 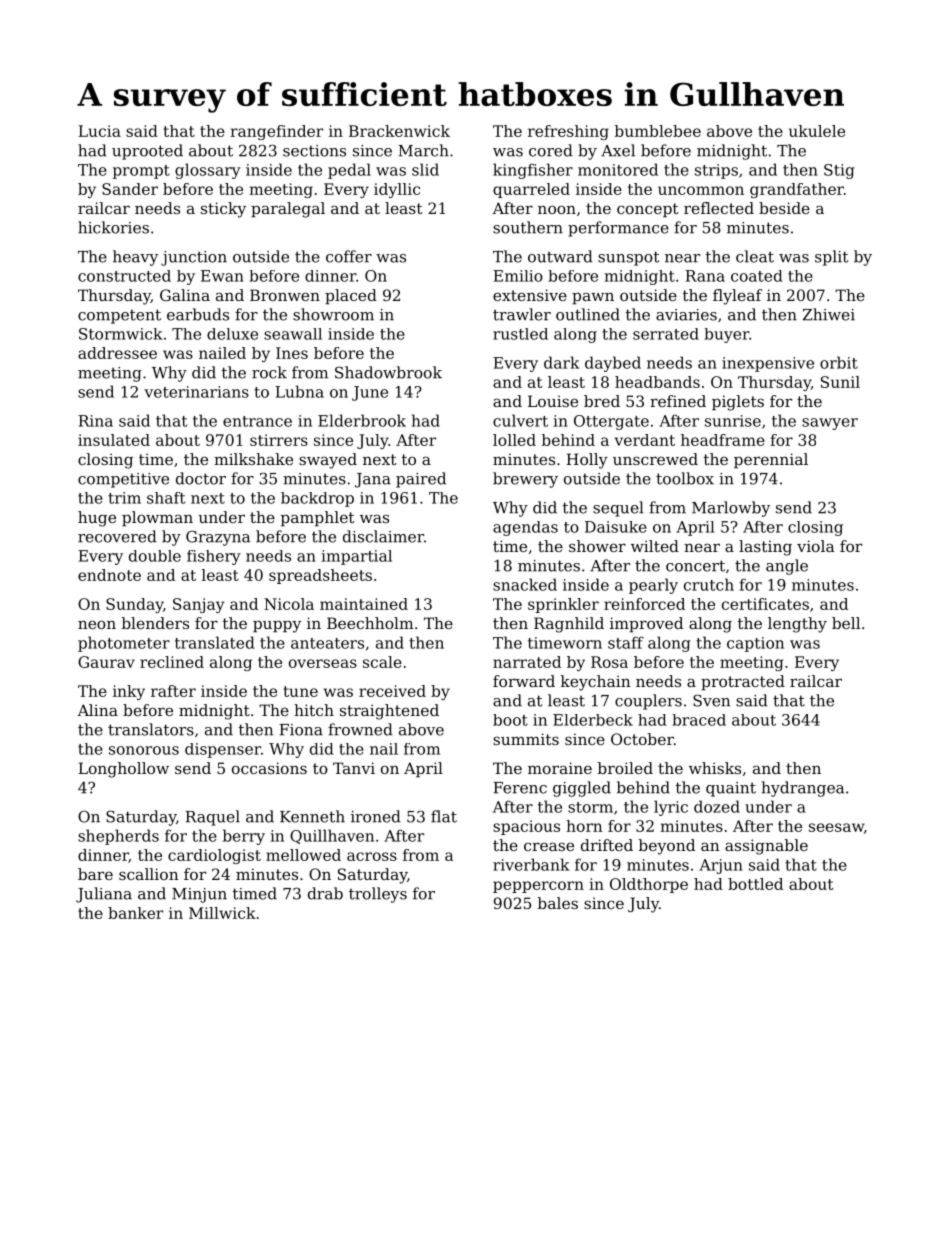 I want to click on Juliana, so click(x=104, y=895).
